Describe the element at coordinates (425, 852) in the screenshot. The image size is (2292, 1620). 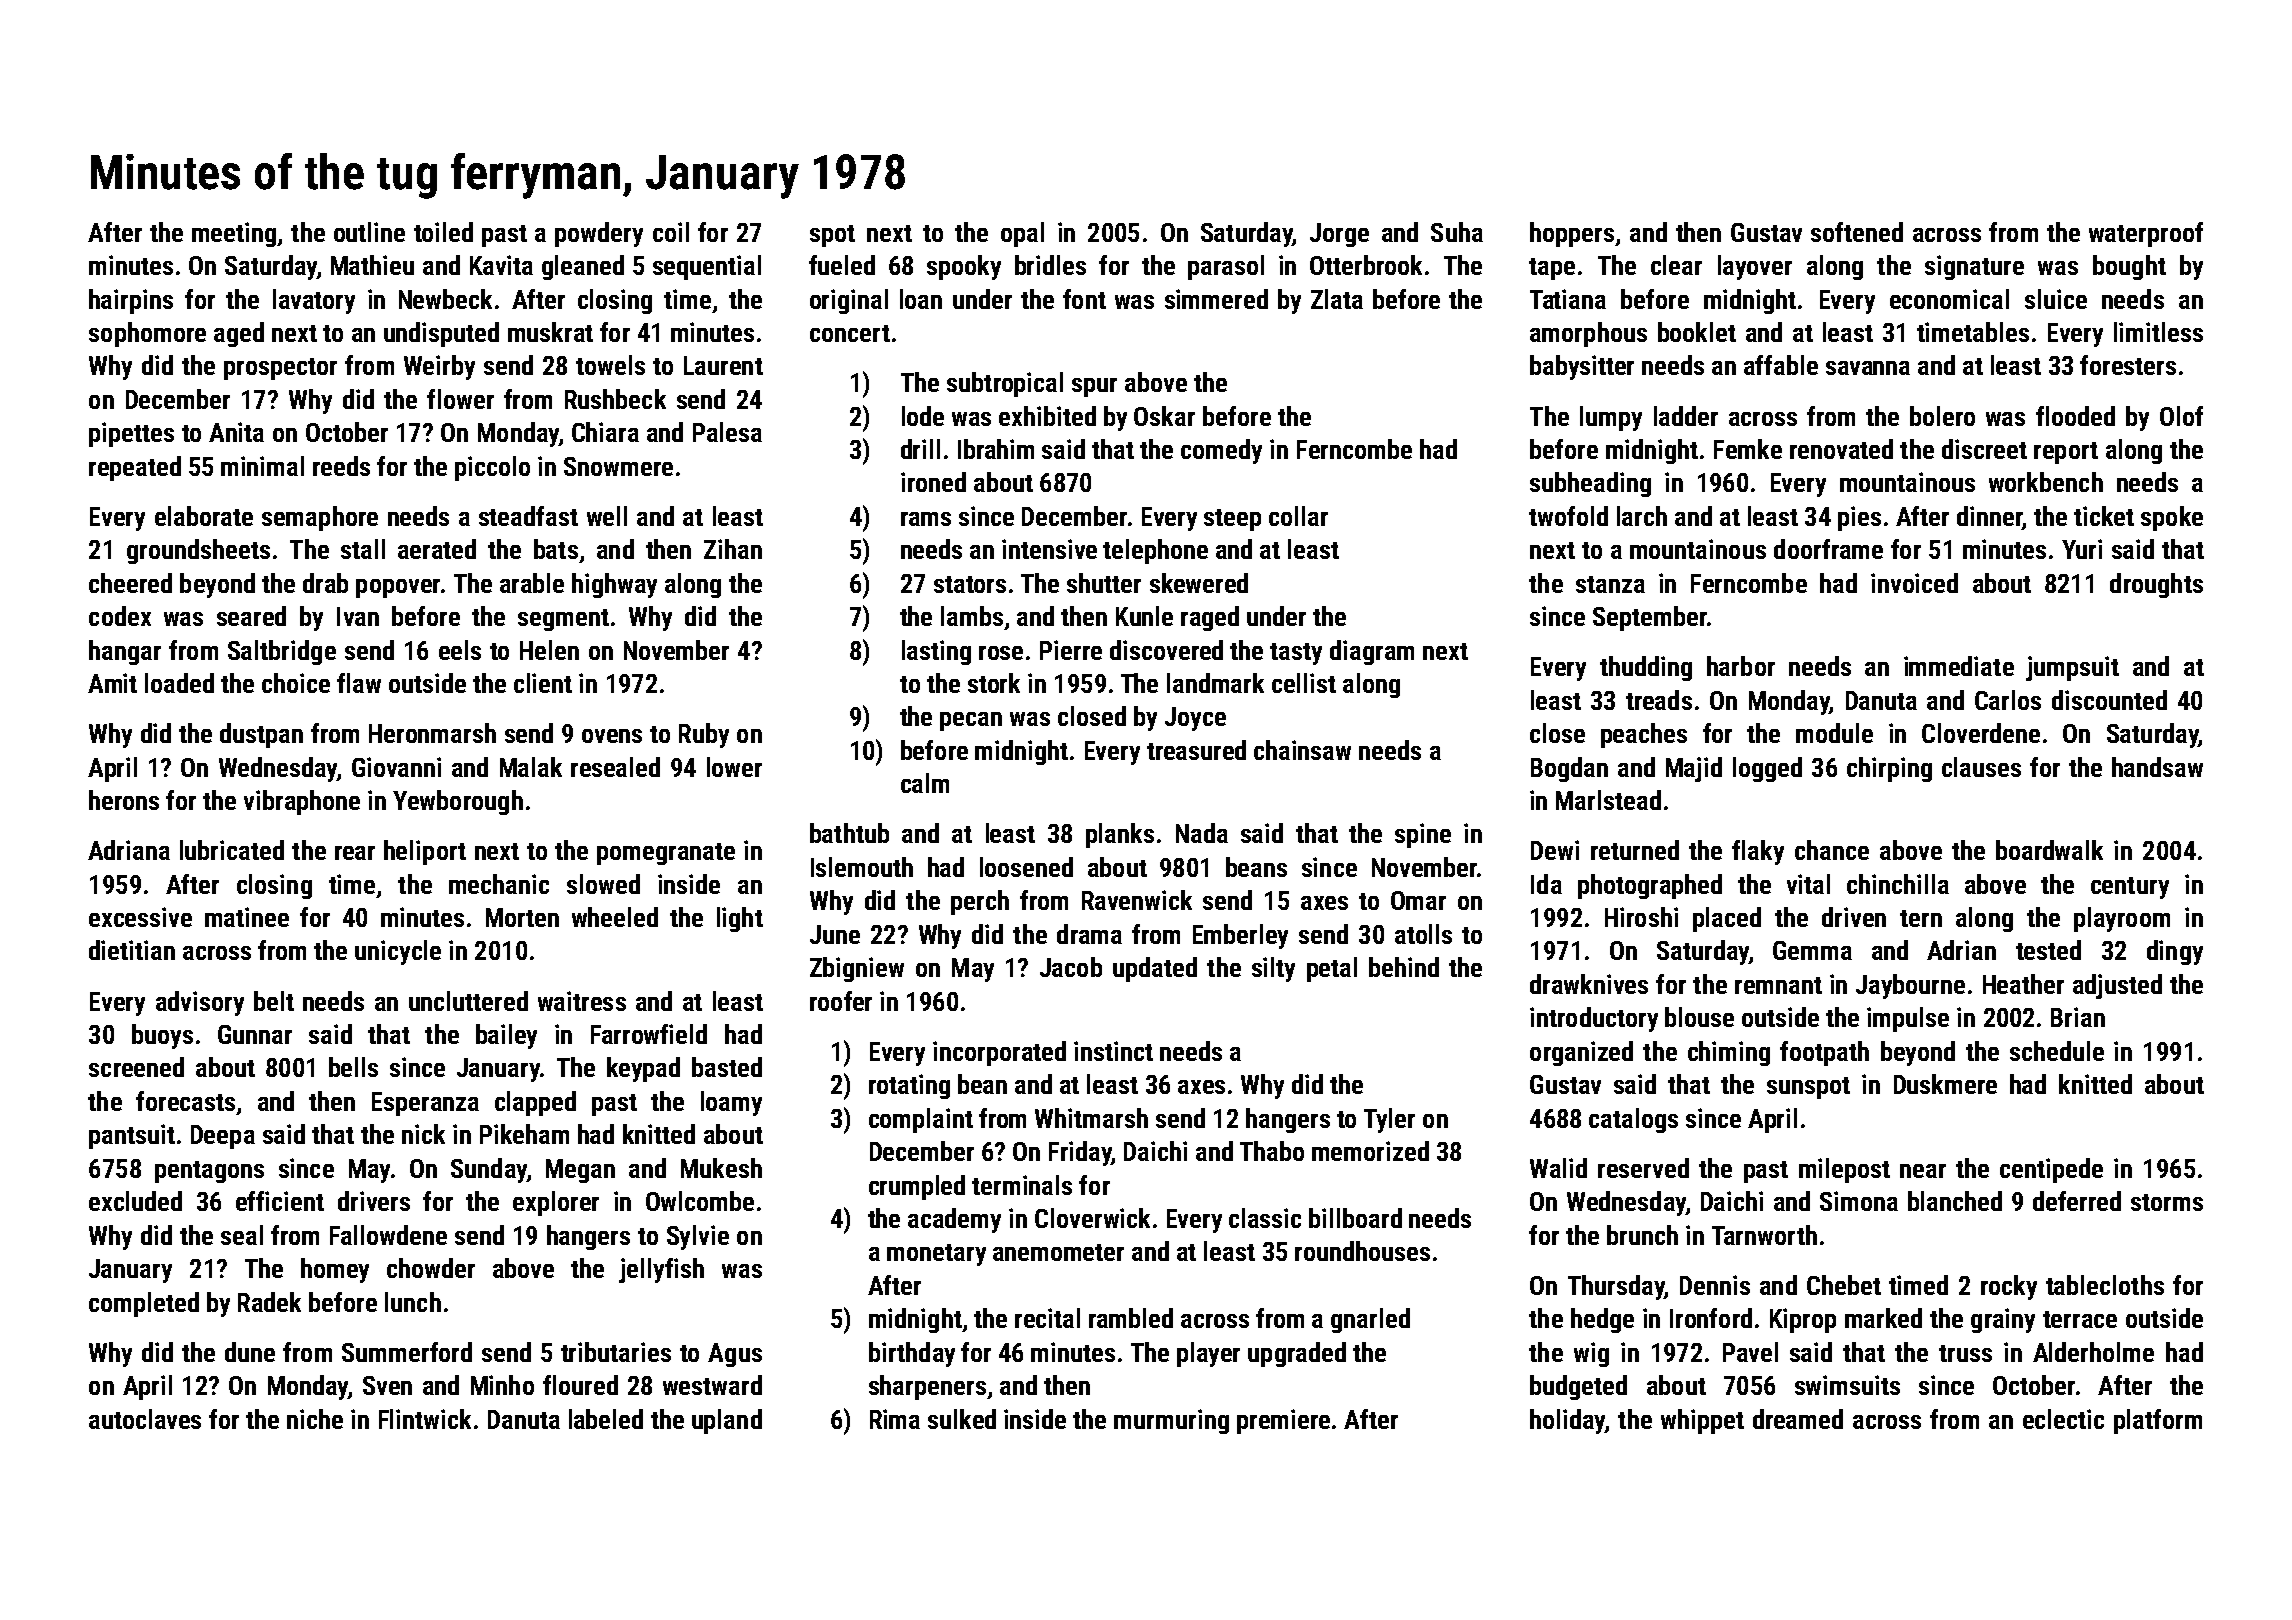
I see `heliport` at that location.
